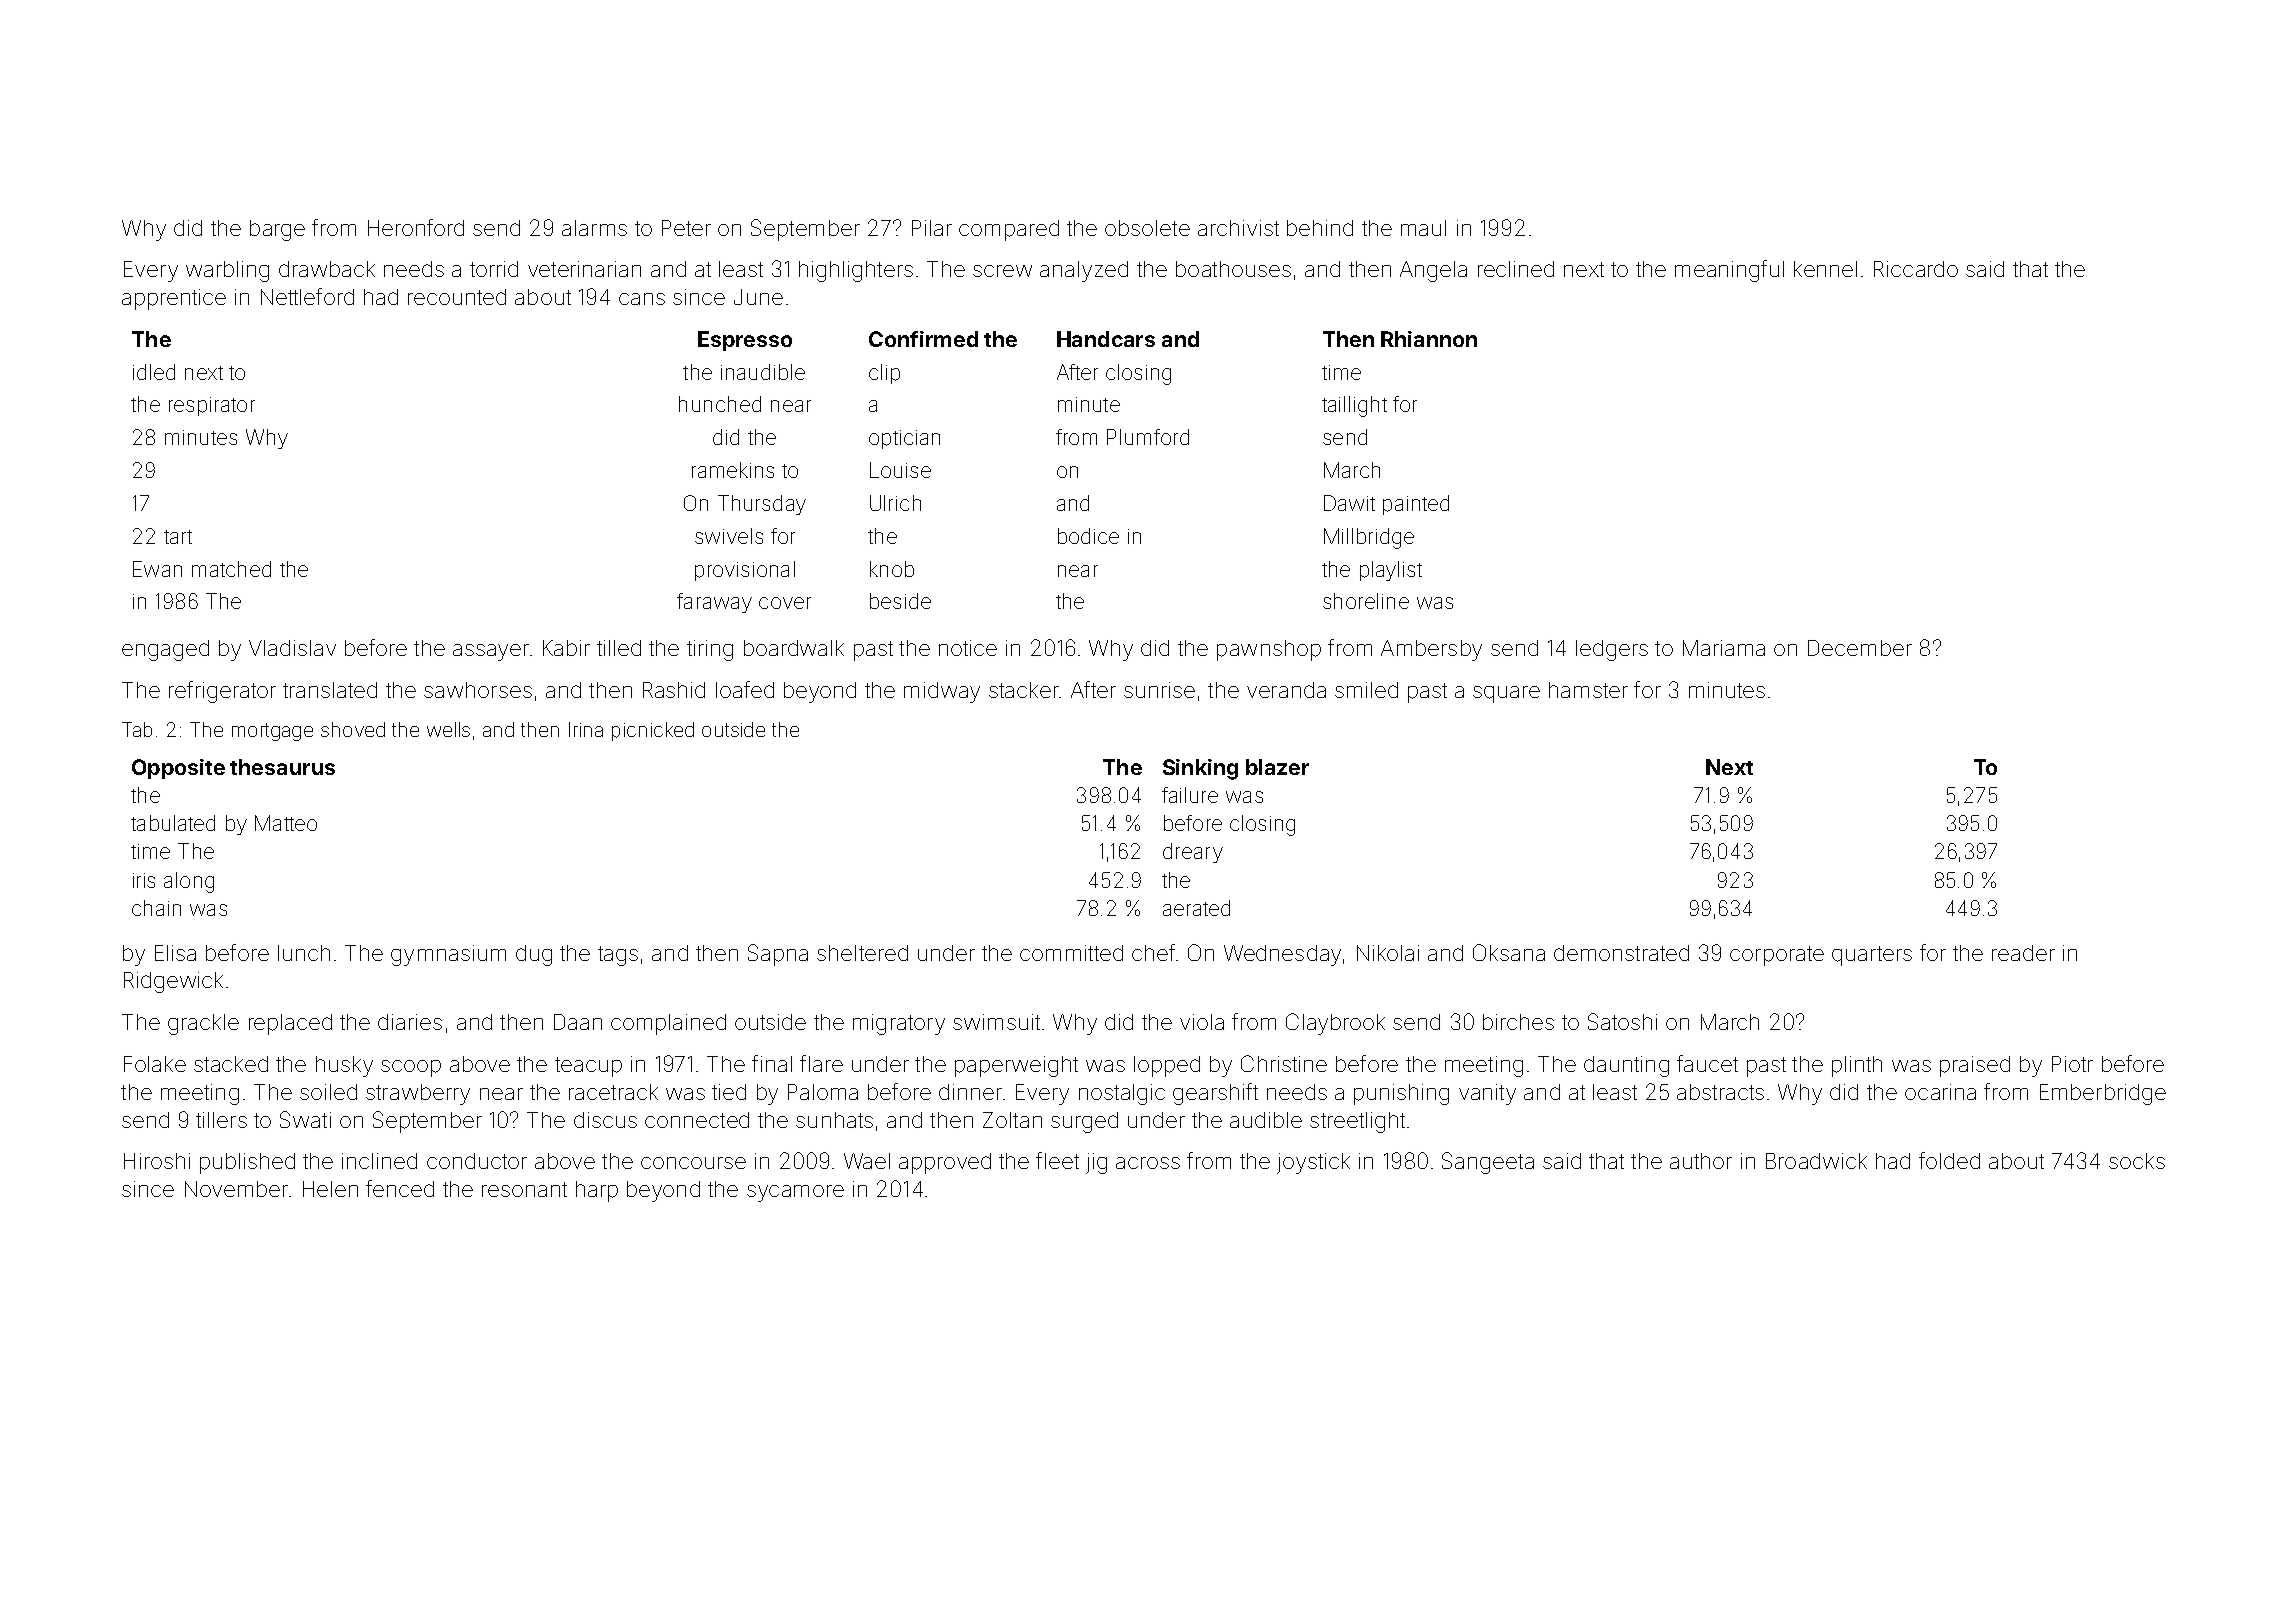 This image has height=1620, width=2292. What do you see at coordinates (653, 731) in the image?
I see `picnicked` at bounding box center [653, 731].
